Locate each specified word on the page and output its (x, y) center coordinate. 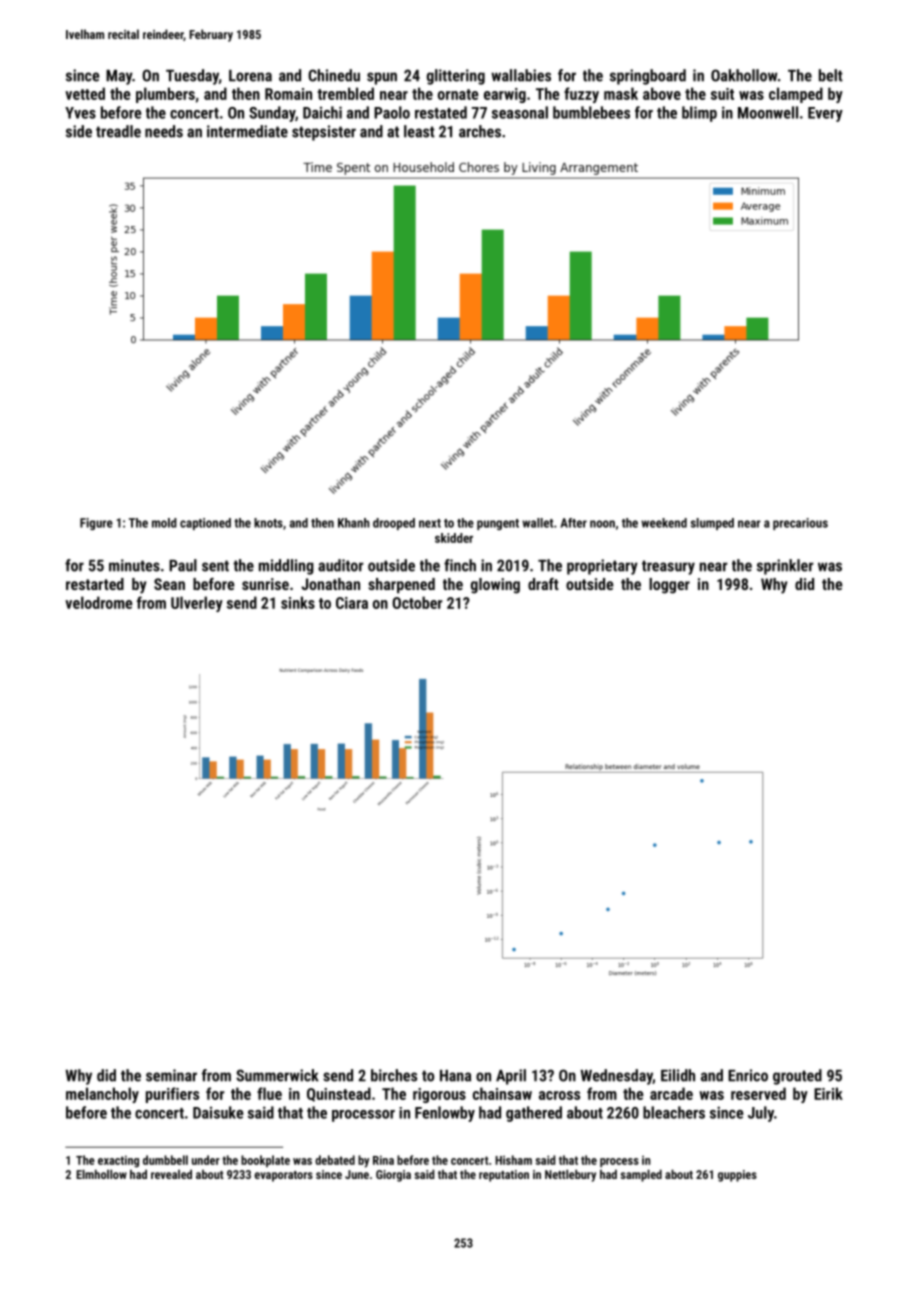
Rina (383, 1160)
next (430, 523)
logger (669, 586)
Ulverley (197, 604)
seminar (171, 1075)
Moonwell (768, 112)
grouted (797, 1077)
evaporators (283, 1176)
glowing (495, 586)
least (419, 131)
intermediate (247, 131)
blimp (699, 114)
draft (543, 584)
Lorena (250, 76)
